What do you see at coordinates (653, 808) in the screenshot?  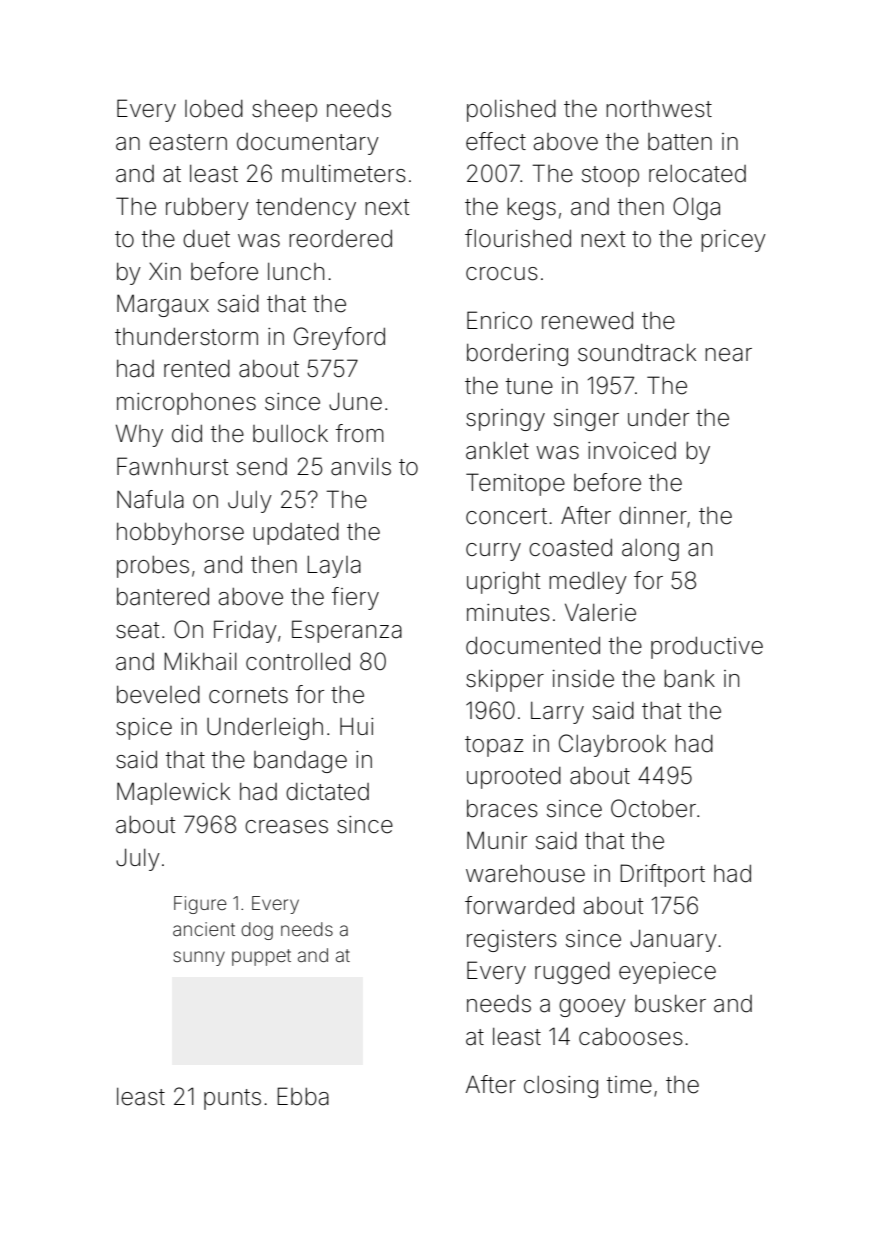 I see `October` at bounding box center [653, 808].
